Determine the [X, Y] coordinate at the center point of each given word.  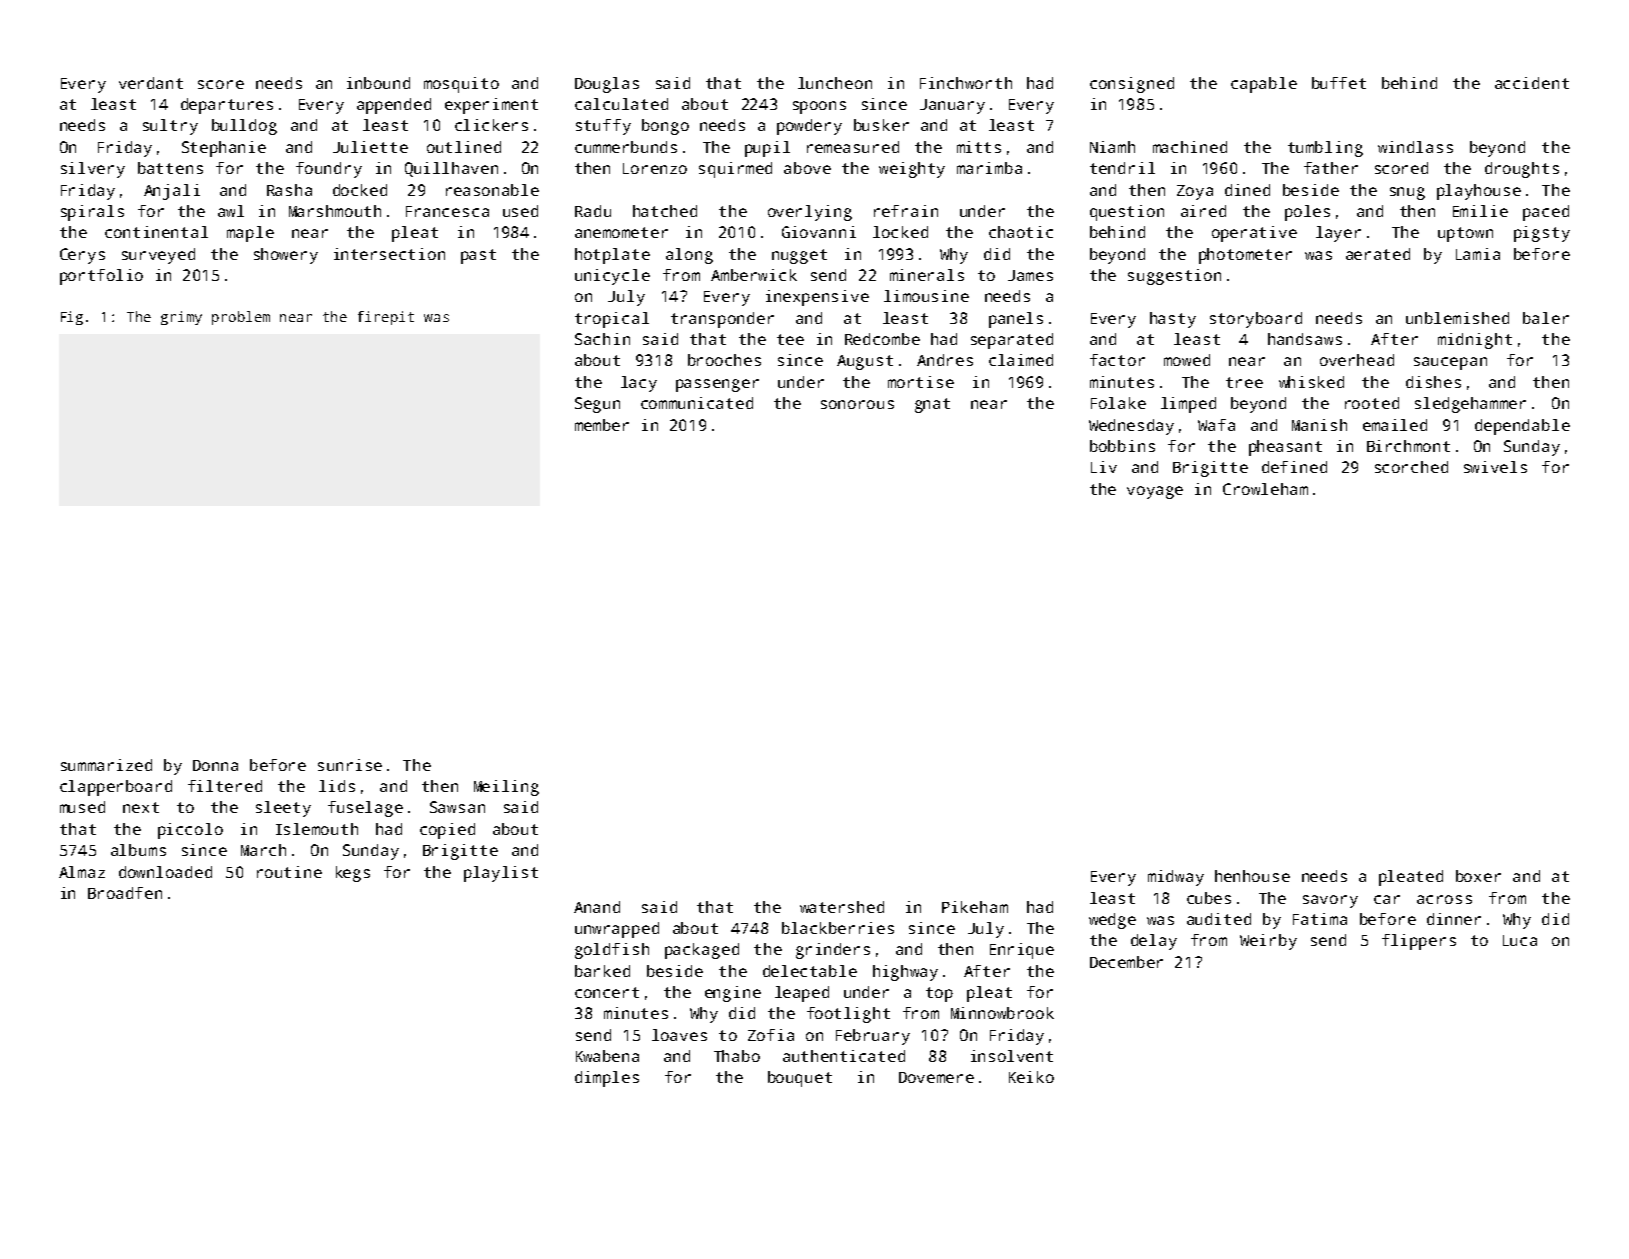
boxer [1478, 876]
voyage [1155, 492]
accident [1532, 83]
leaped [802, 994]
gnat [932, 405]
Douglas [607, 85]
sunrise [350, 765]
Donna [215, 765]
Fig [72, 318]
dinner [1454, 919]
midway [1176, 878]
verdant [151, 83]
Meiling [506, 788]
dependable [1522, 427]
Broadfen [125, 893]
